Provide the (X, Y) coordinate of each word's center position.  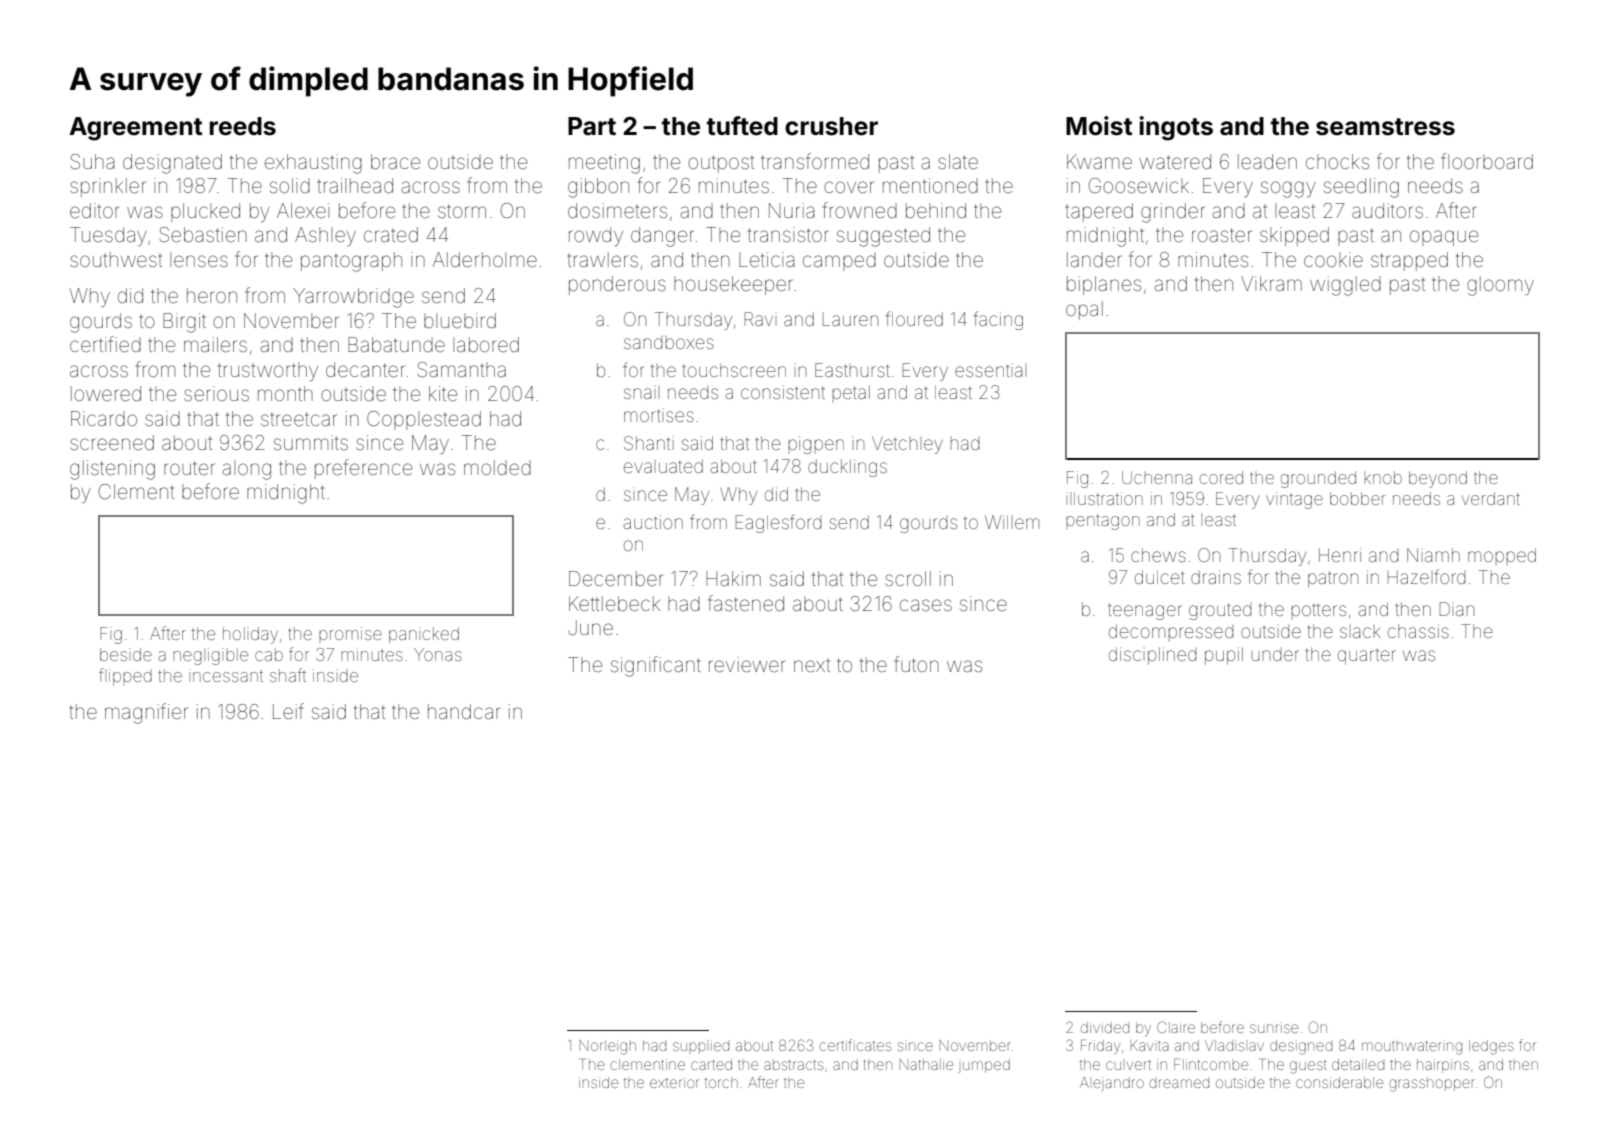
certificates (855, 1045)
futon (916, 664)
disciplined (1152, 656)
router (189, 468)
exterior (674, 1082)
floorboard (1487, 161)
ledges (1491, 1047)
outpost (721, 164)
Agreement (135, 129)
